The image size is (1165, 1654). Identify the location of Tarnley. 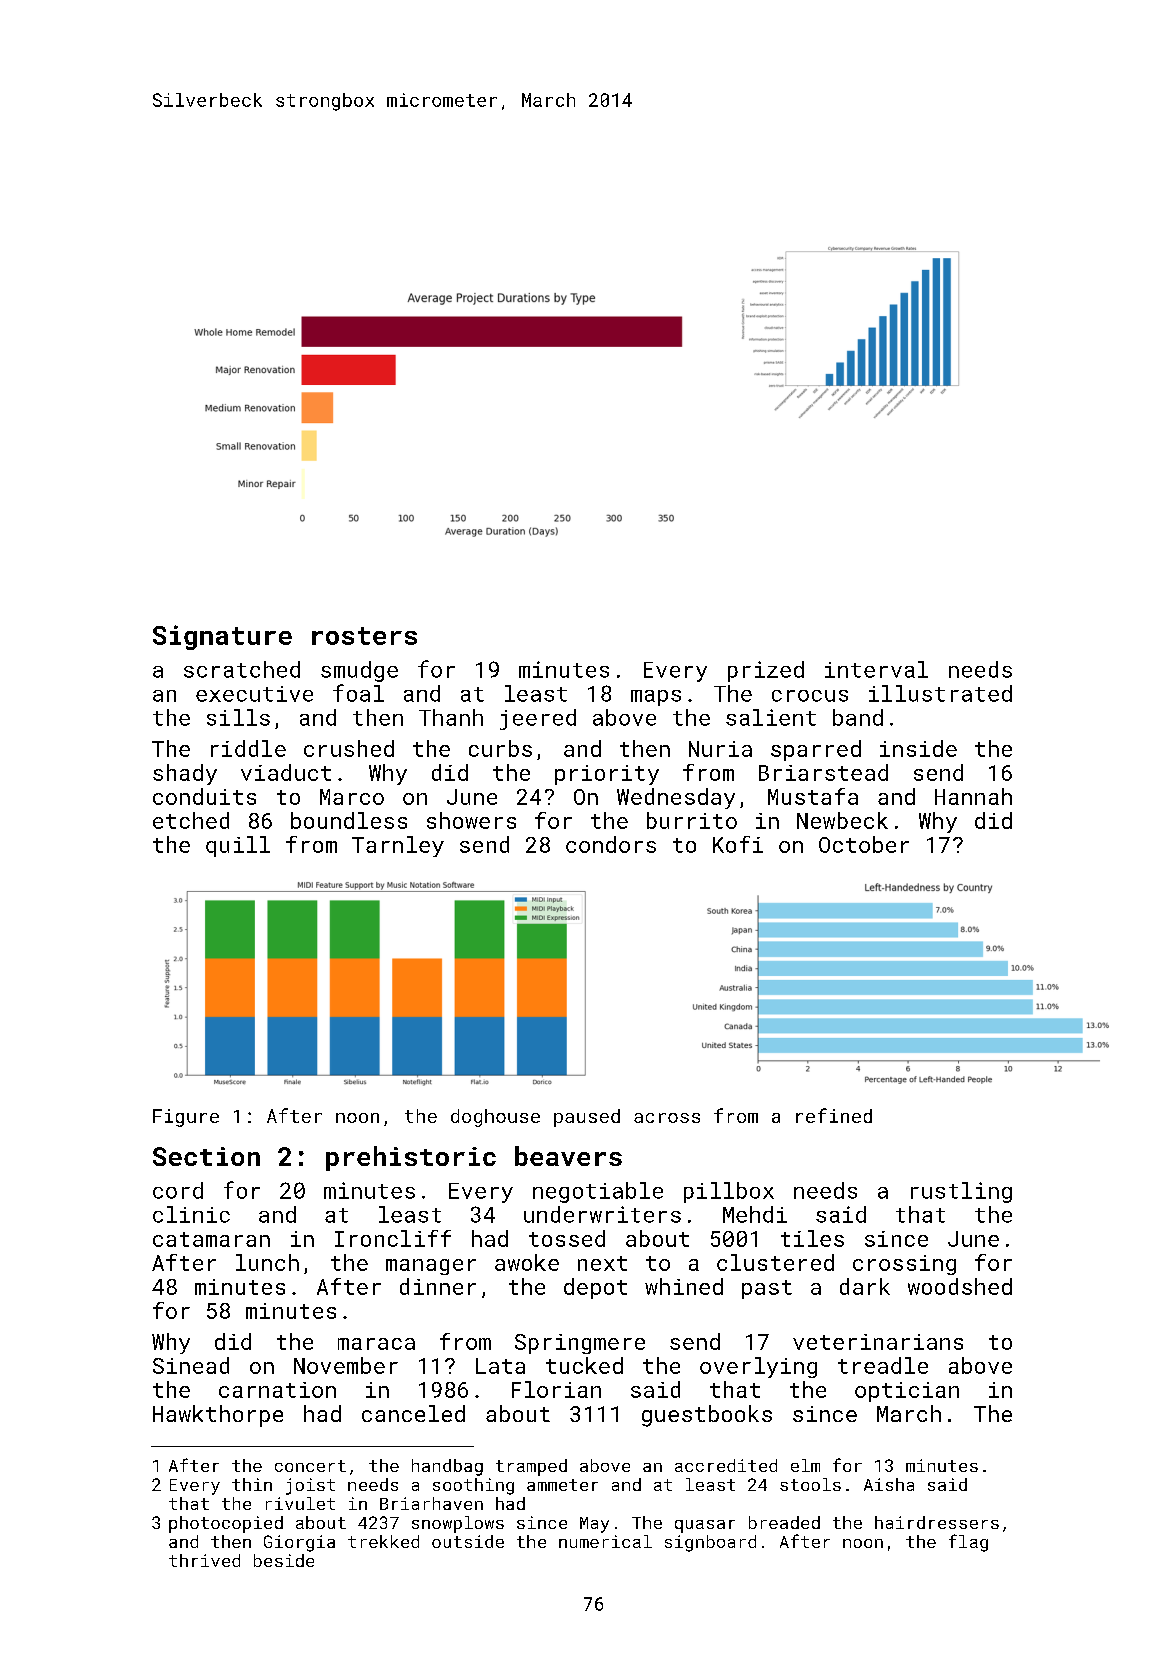
(398, 846).
